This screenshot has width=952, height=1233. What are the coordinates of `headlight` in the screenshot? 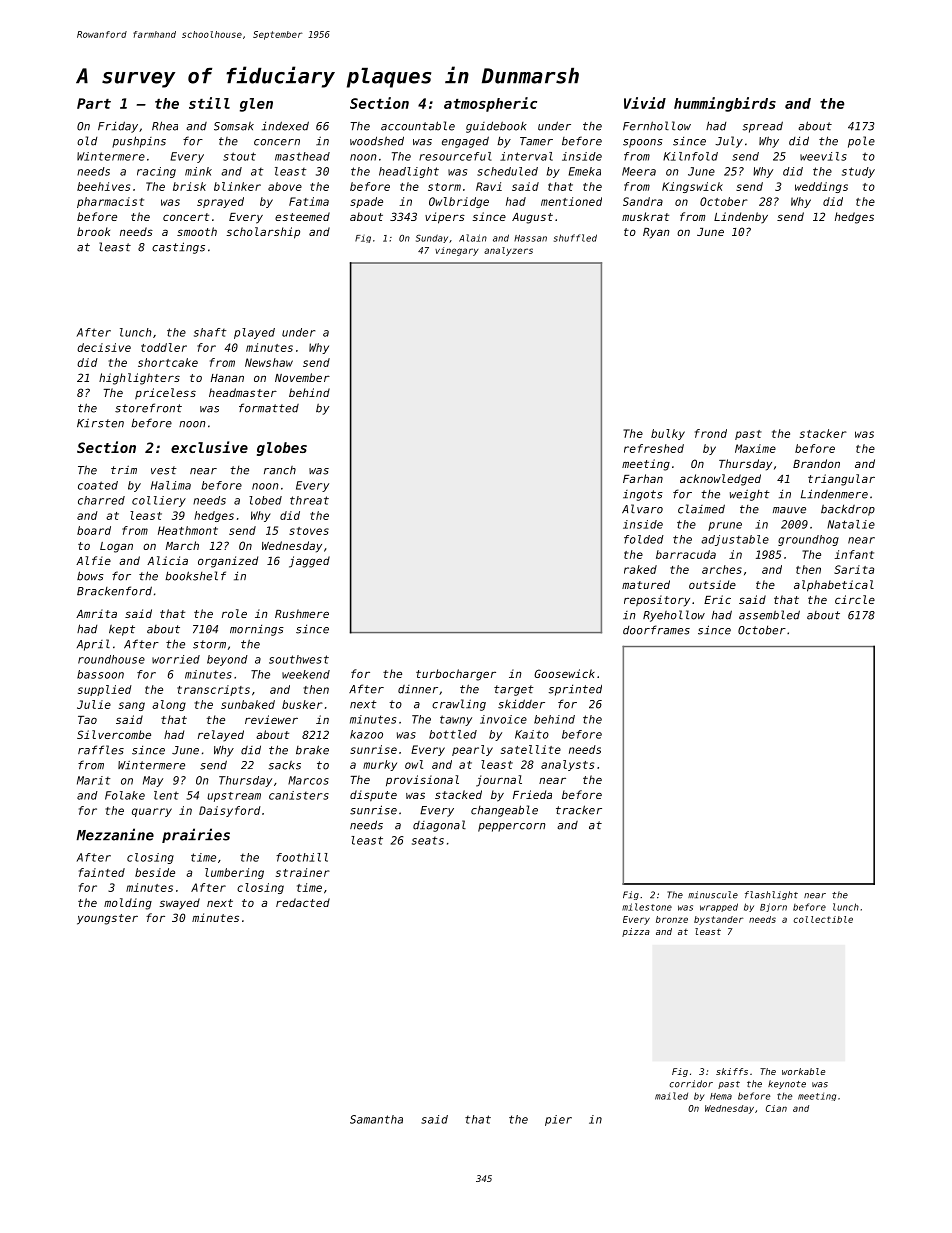 It's located at (409, 172).
